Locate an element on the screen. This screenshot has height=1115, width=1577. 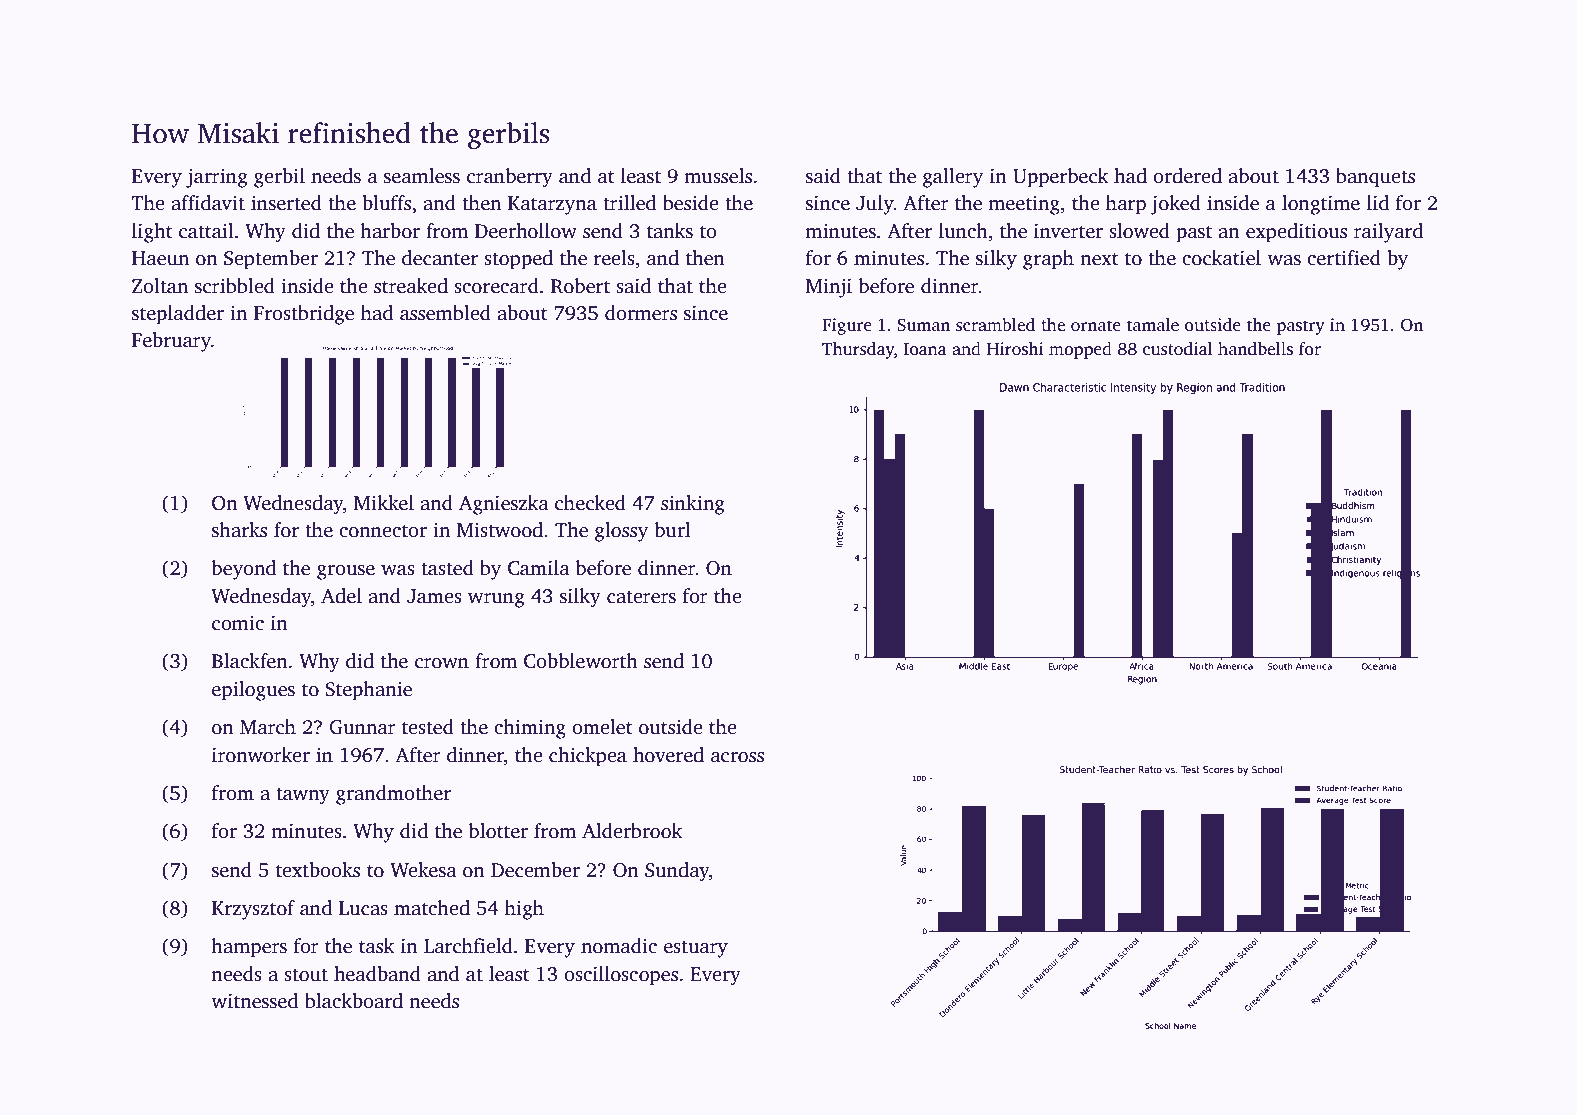
lunch is located at coordinates (963, 231).
